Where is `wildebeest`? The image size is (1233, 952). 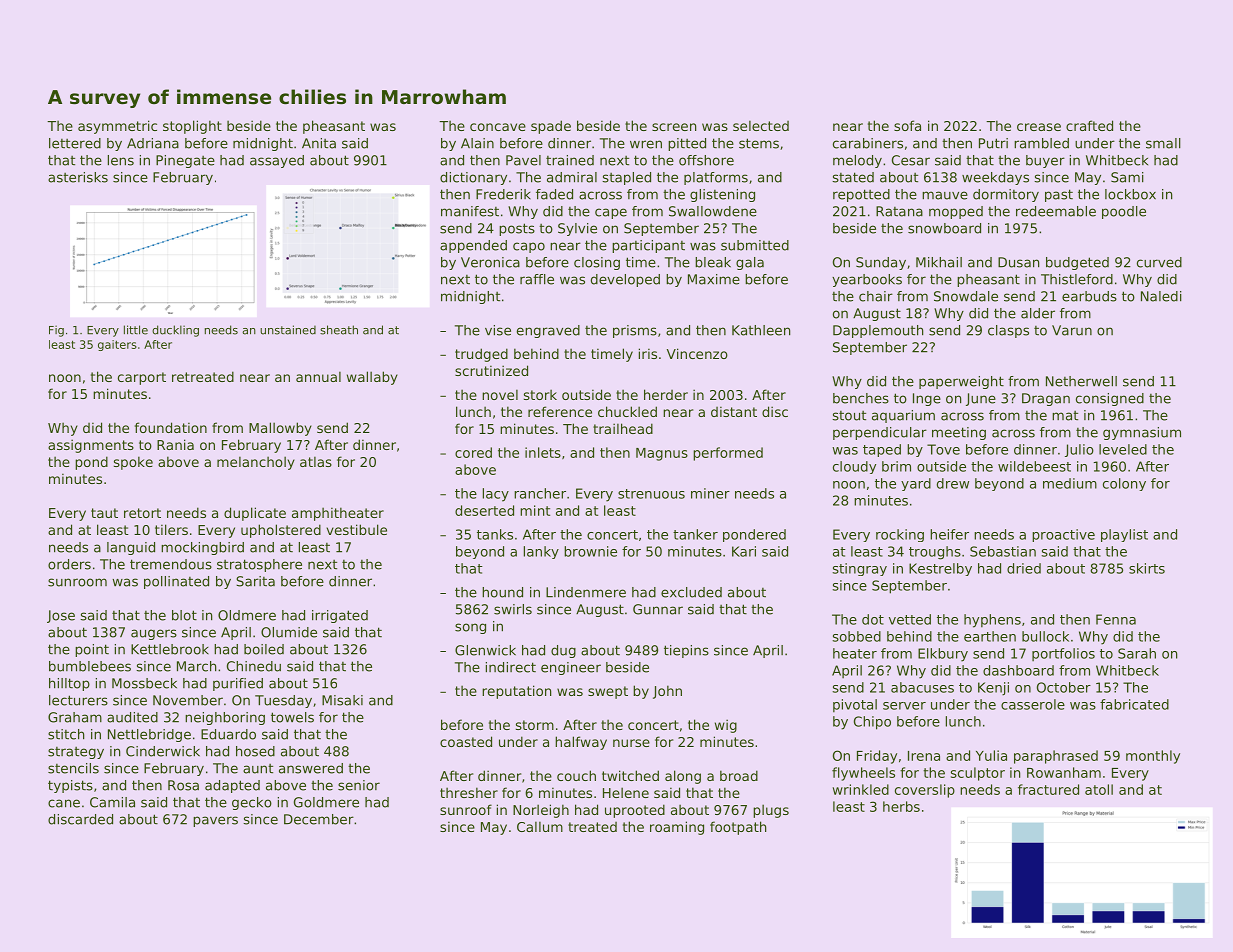
wildebeest is located at coordinates (1034, 466).
